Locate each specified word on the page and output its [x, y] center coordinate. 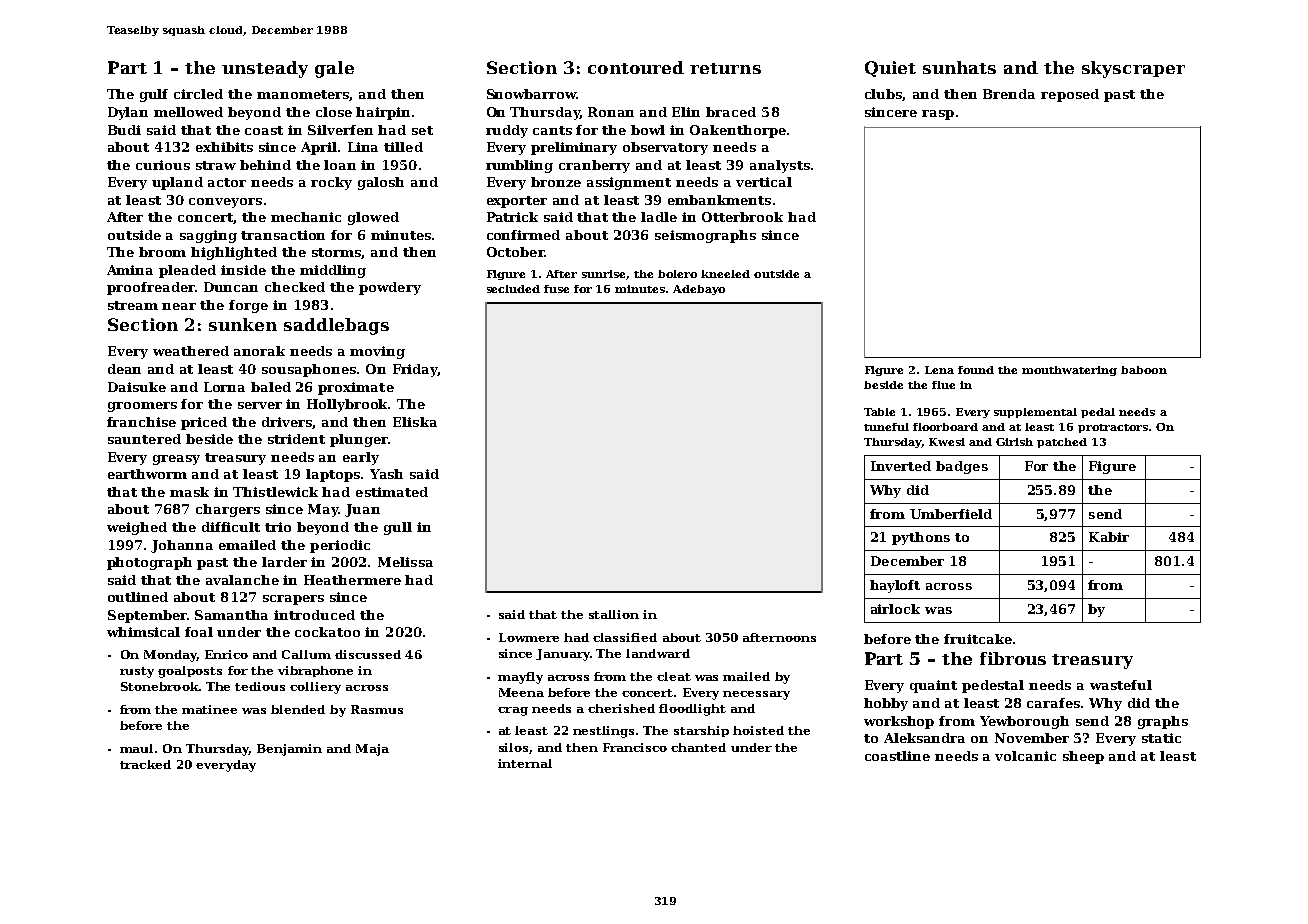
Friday [415, 370]
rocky [331, 183]
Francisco [635, 747]
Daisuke [137, 387]
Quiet [890, 69]
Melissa [405, 562]
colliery [315, 688]
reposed [1070, 95]
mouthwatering [1069, 371]
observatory [665, 148]
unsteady [265, 69]
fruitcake [978, 639]
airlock [895, 609]
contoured [636, 67]
